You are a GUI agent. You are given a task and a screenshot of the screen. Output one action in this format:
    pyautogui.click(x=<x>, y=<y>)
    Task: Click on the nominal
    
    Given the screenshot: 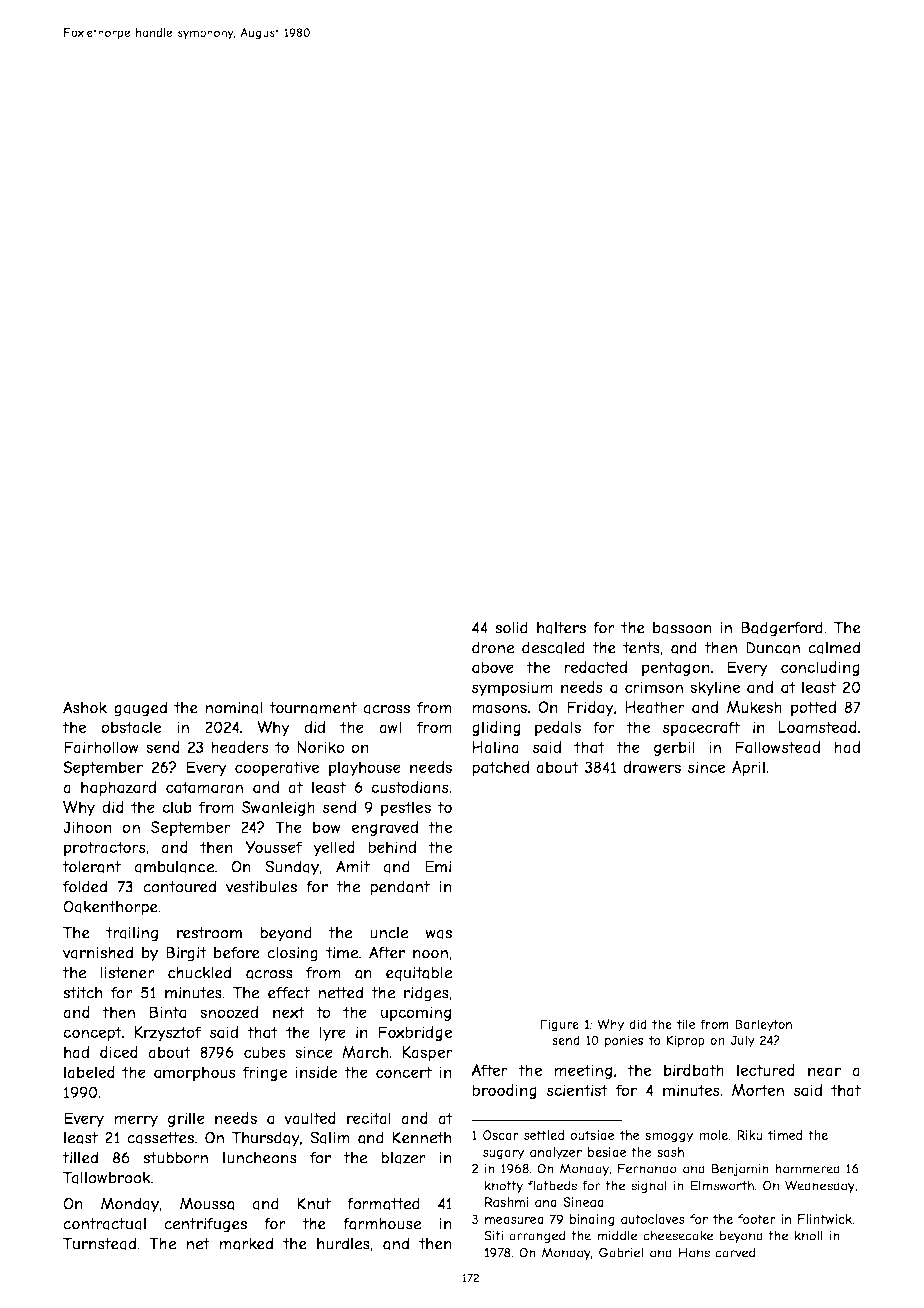 What is the action you would take?
    pyautogui.click(x=234, y=708)
